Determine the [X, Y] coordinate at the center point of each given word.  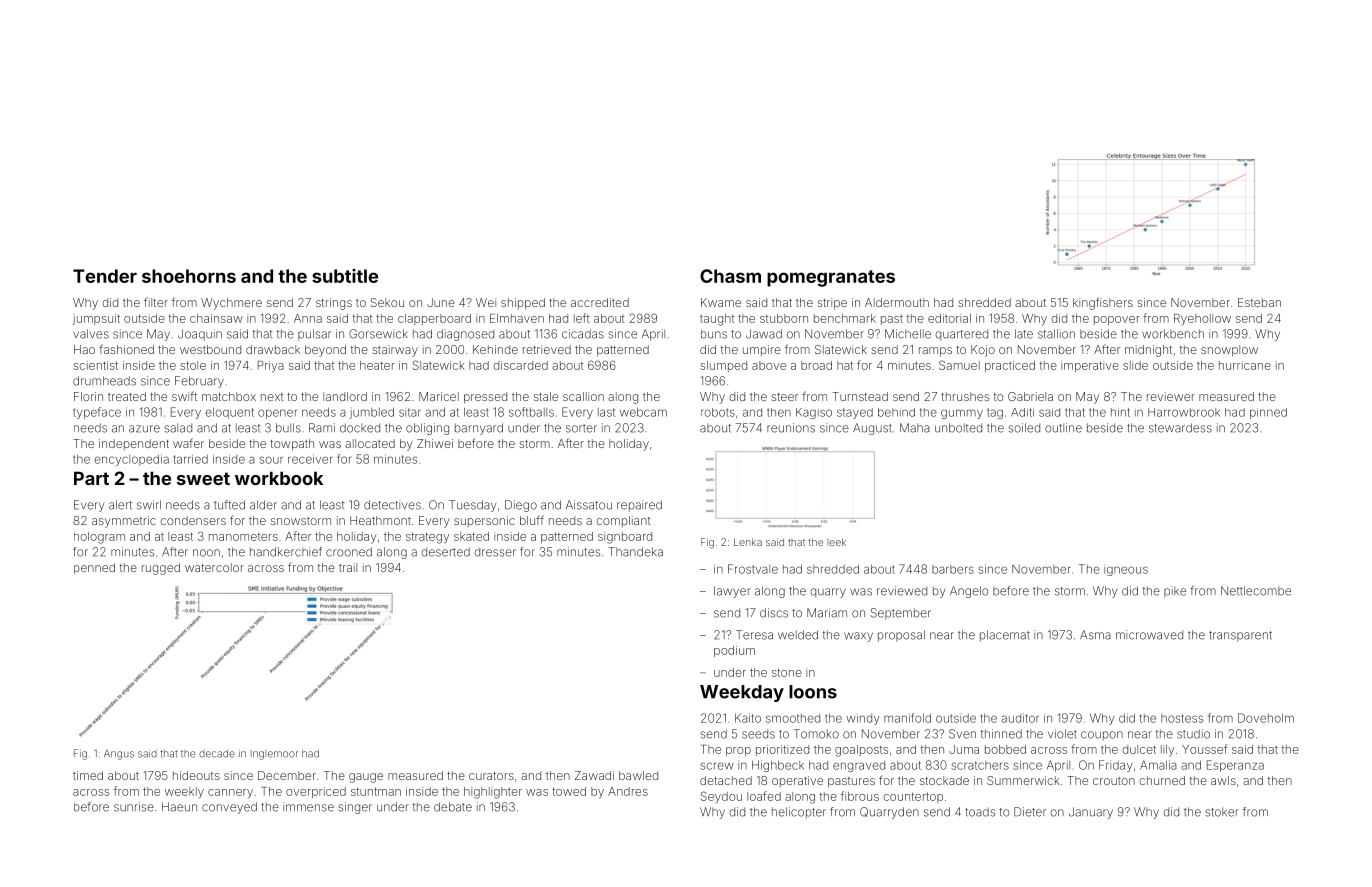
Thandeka [635, 552]
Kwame [721, 302]
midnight [1148, 351]
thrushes [965, 396]
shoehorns [189, 276]
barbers [953, 569]
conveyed [229, 808]
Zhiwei [435, 443]
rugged [161, 569]
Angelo [969, 592]
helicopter [799, 813]
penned [94, 568]
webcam [643, 412]
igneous [1126, 571]
